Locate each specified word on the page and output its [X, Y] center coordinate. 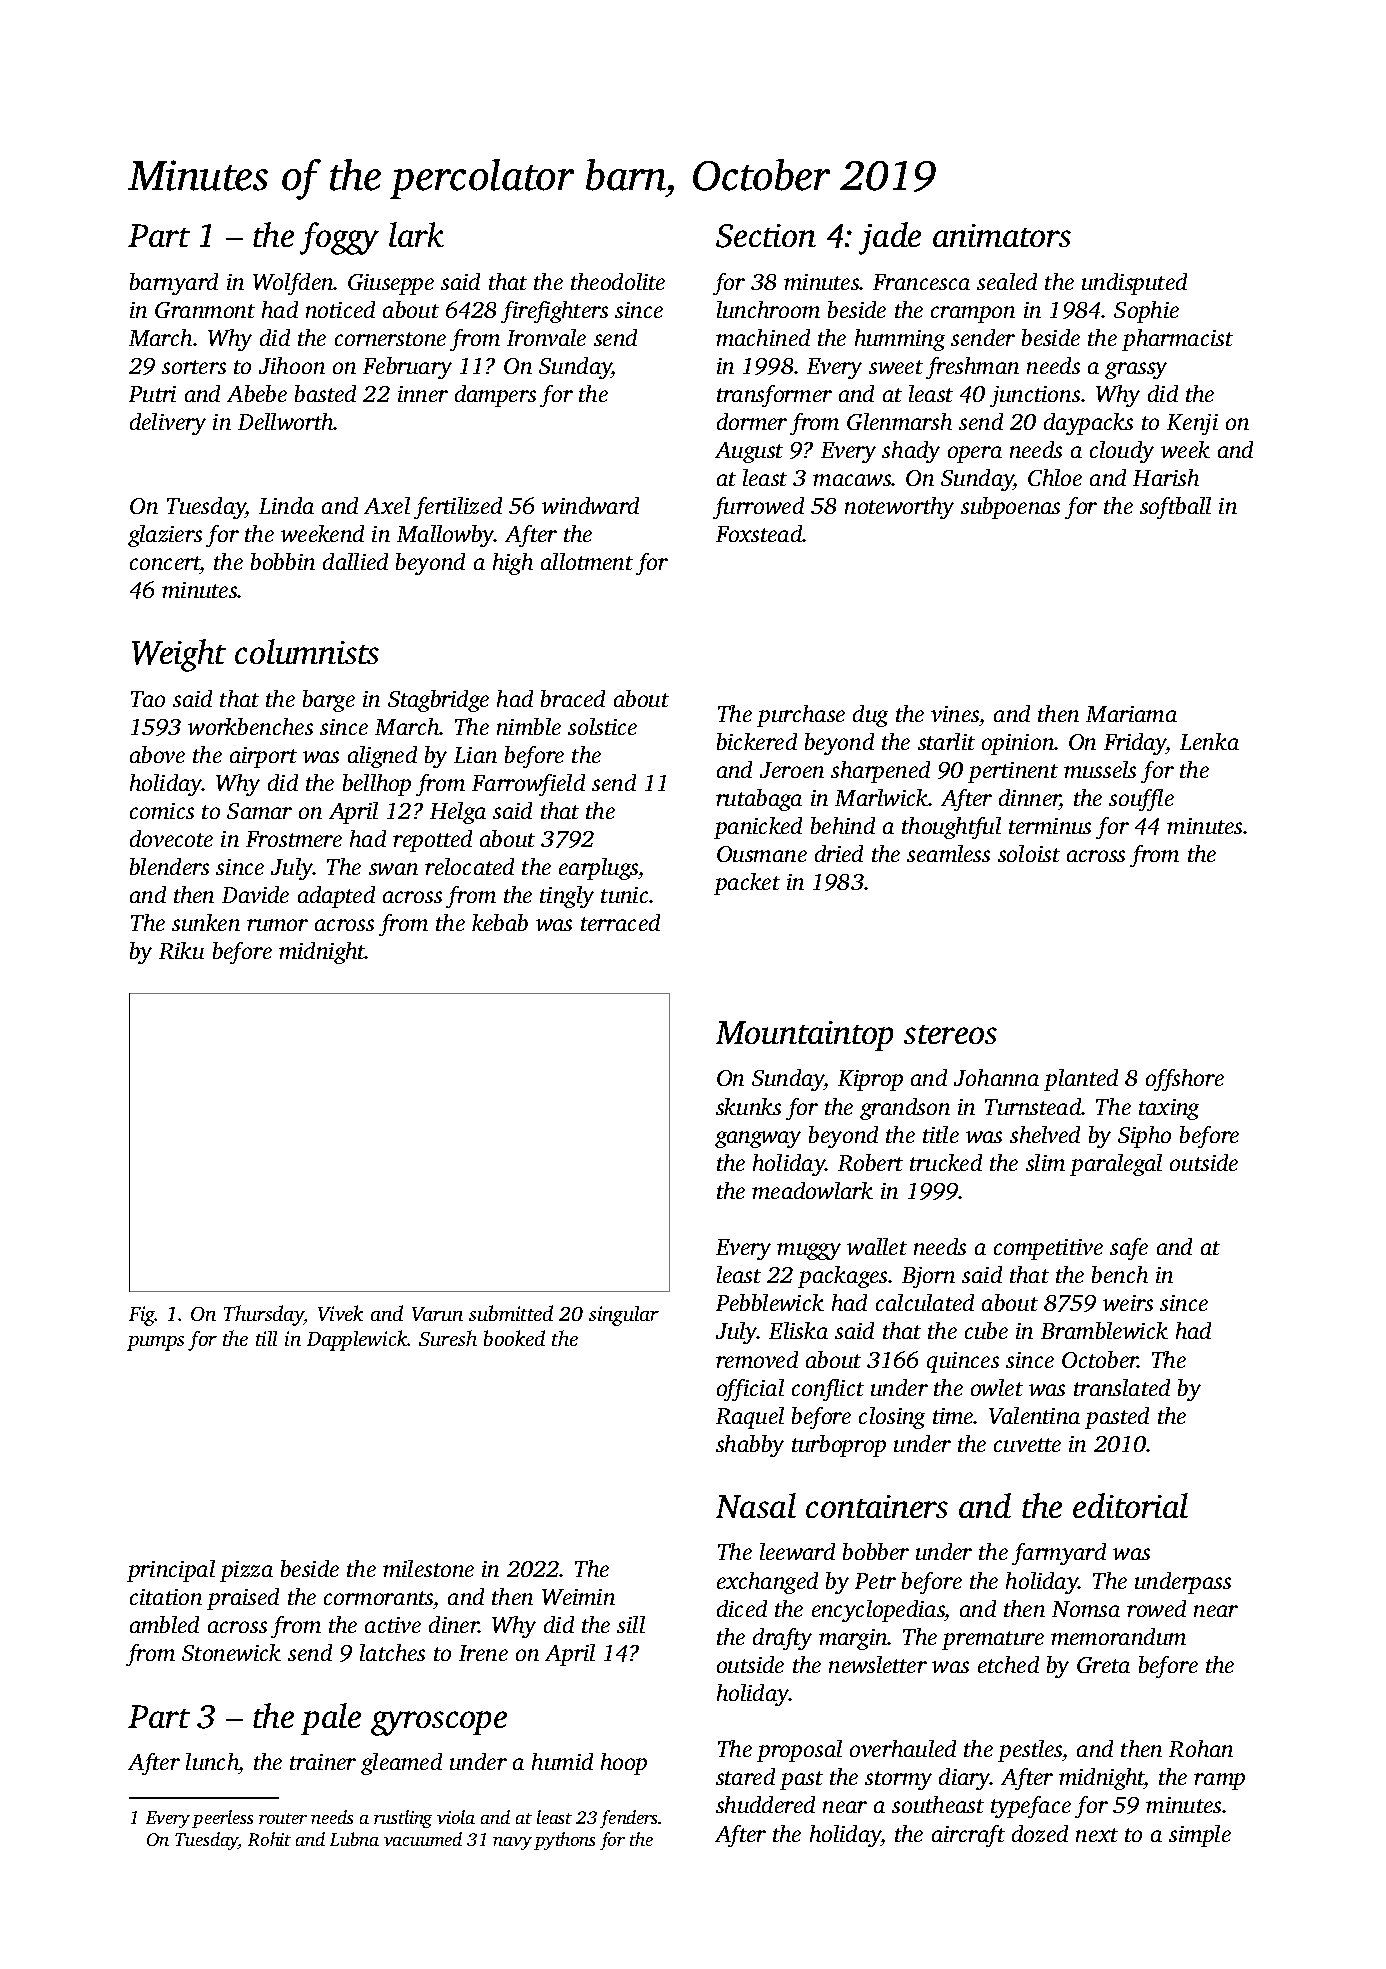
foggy [339, 238]
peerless [222, 1819]
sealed [1007, 281]
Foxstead [759, 533]
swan [393, 869]
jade [890, 238]
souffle [1141, 800]
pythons [564, 1841]
